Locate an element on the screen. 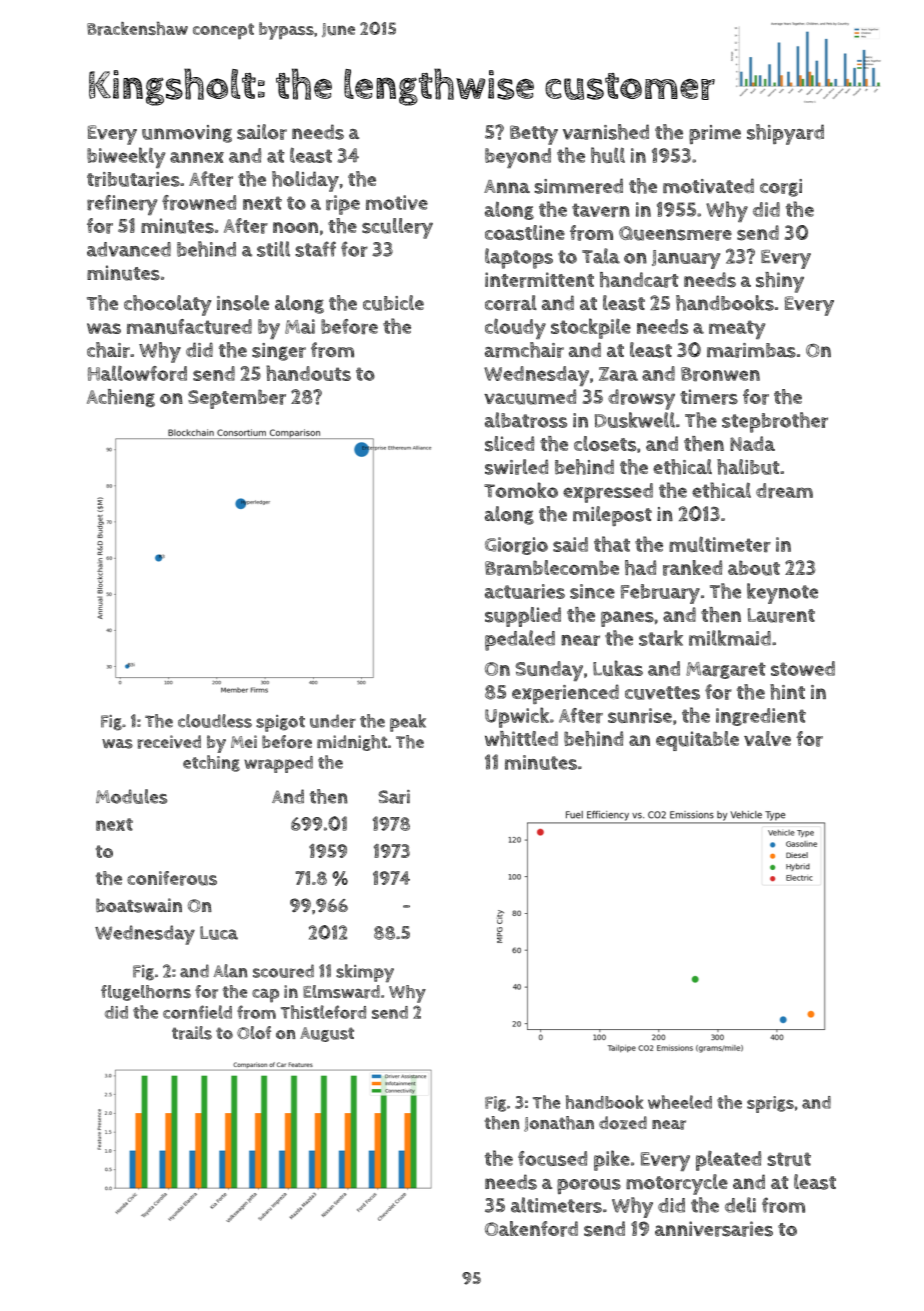  spigot is located at coordinates (280, 723).
